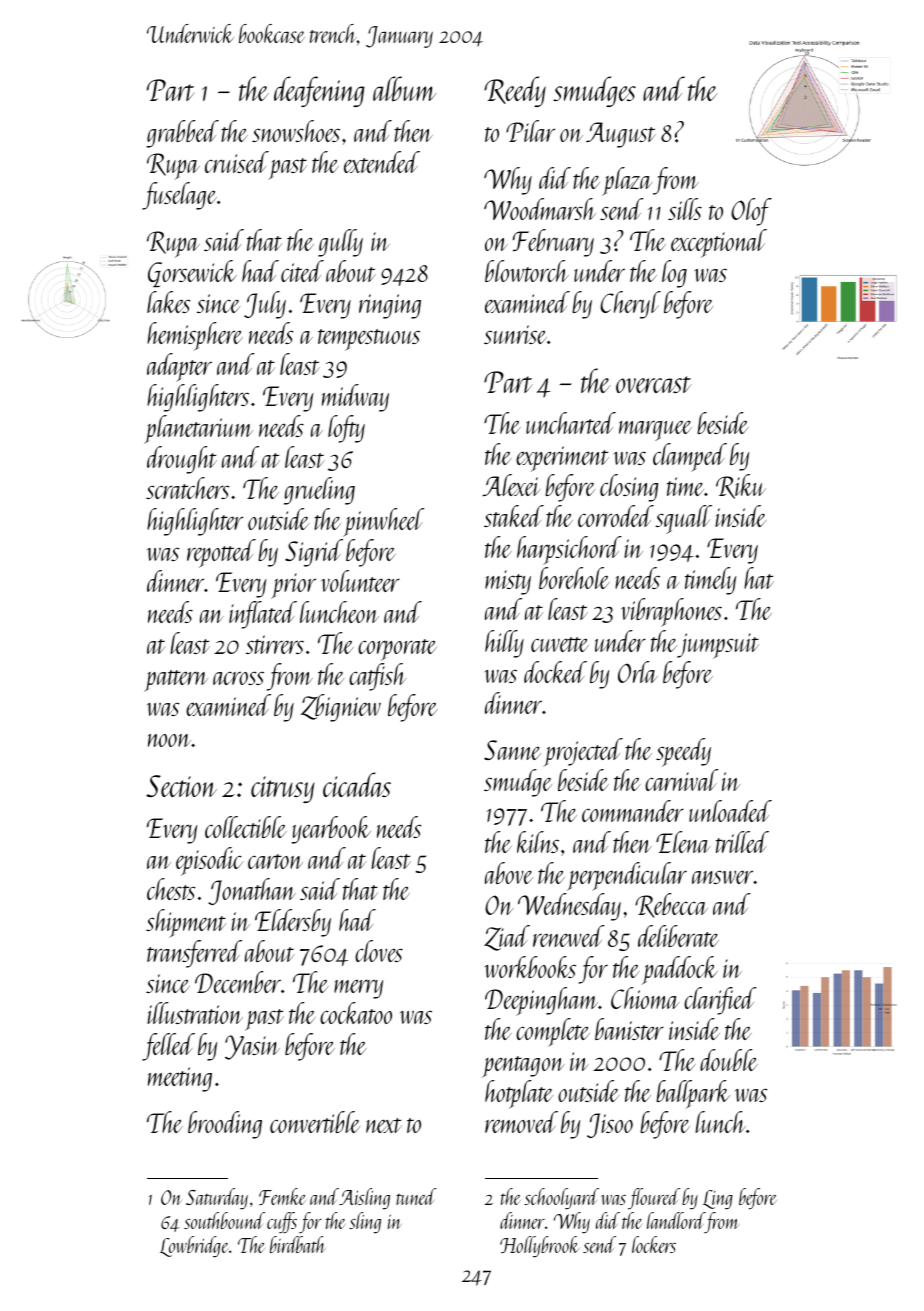 The width and height of the page is (924, 1311). What do you see at coordinates (638, 672) in the page?
I see `Orla` at bounding box center [638, 672].
